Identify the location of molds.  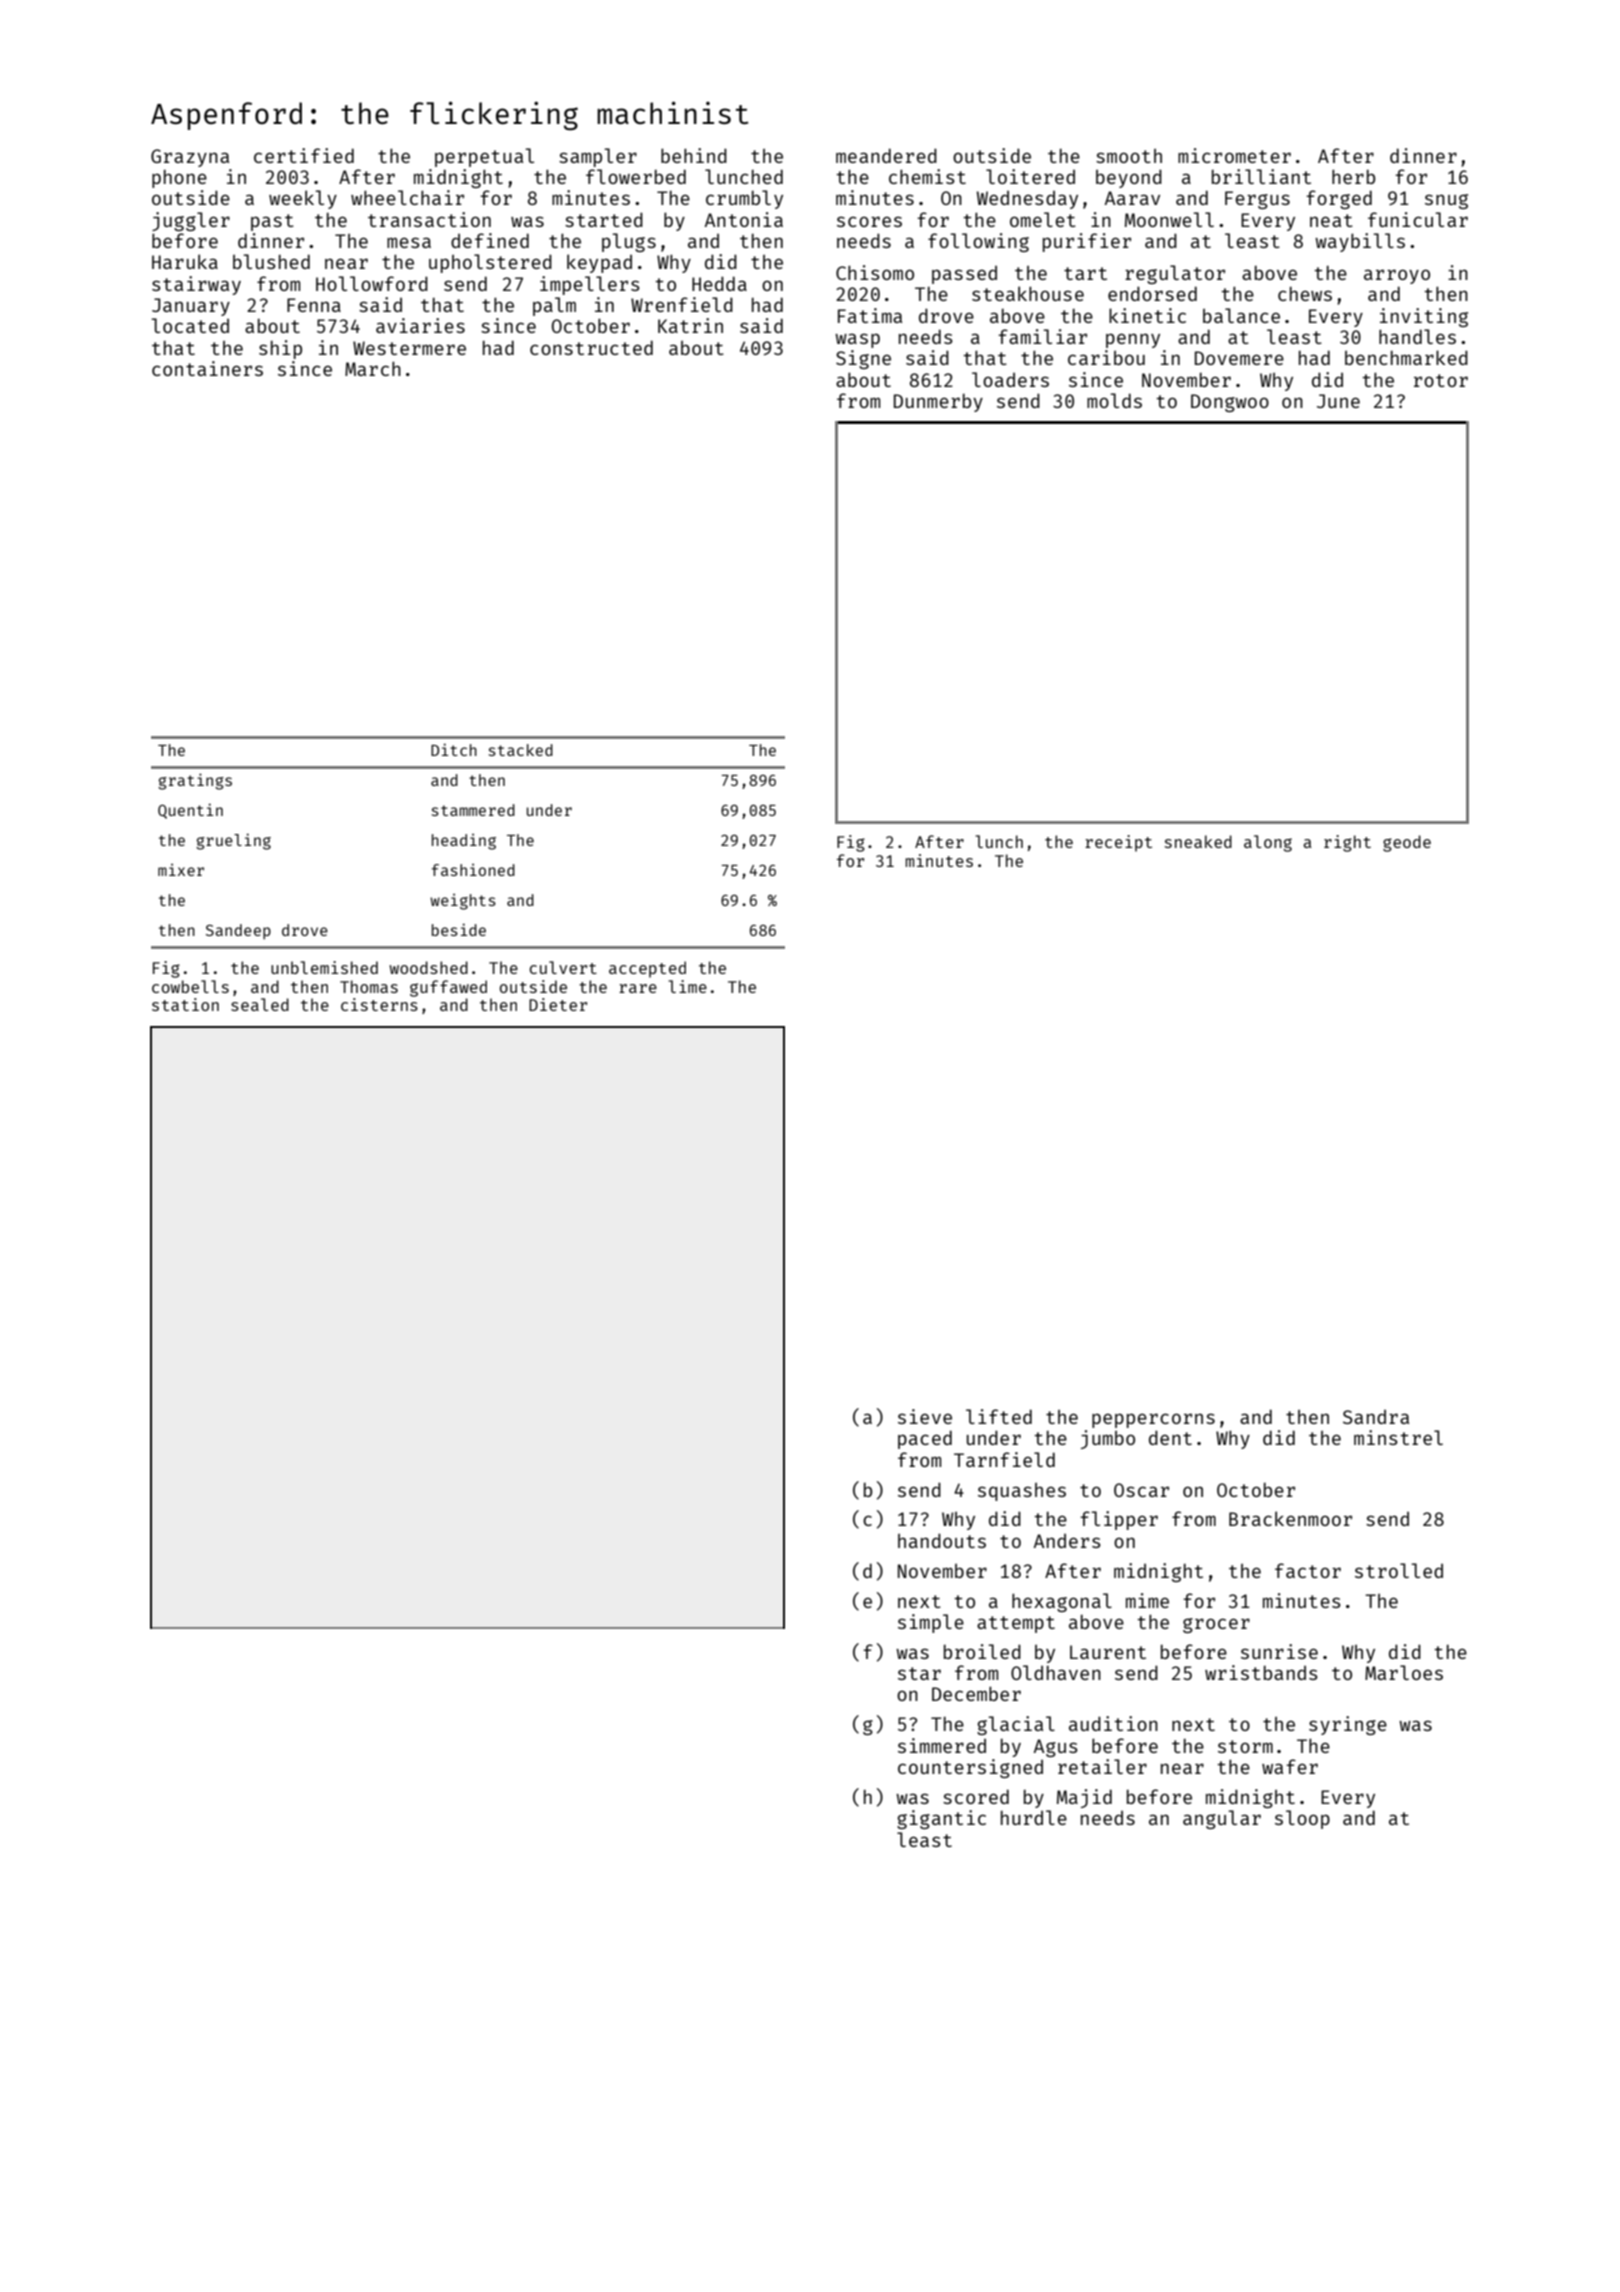
(1114, 400).
